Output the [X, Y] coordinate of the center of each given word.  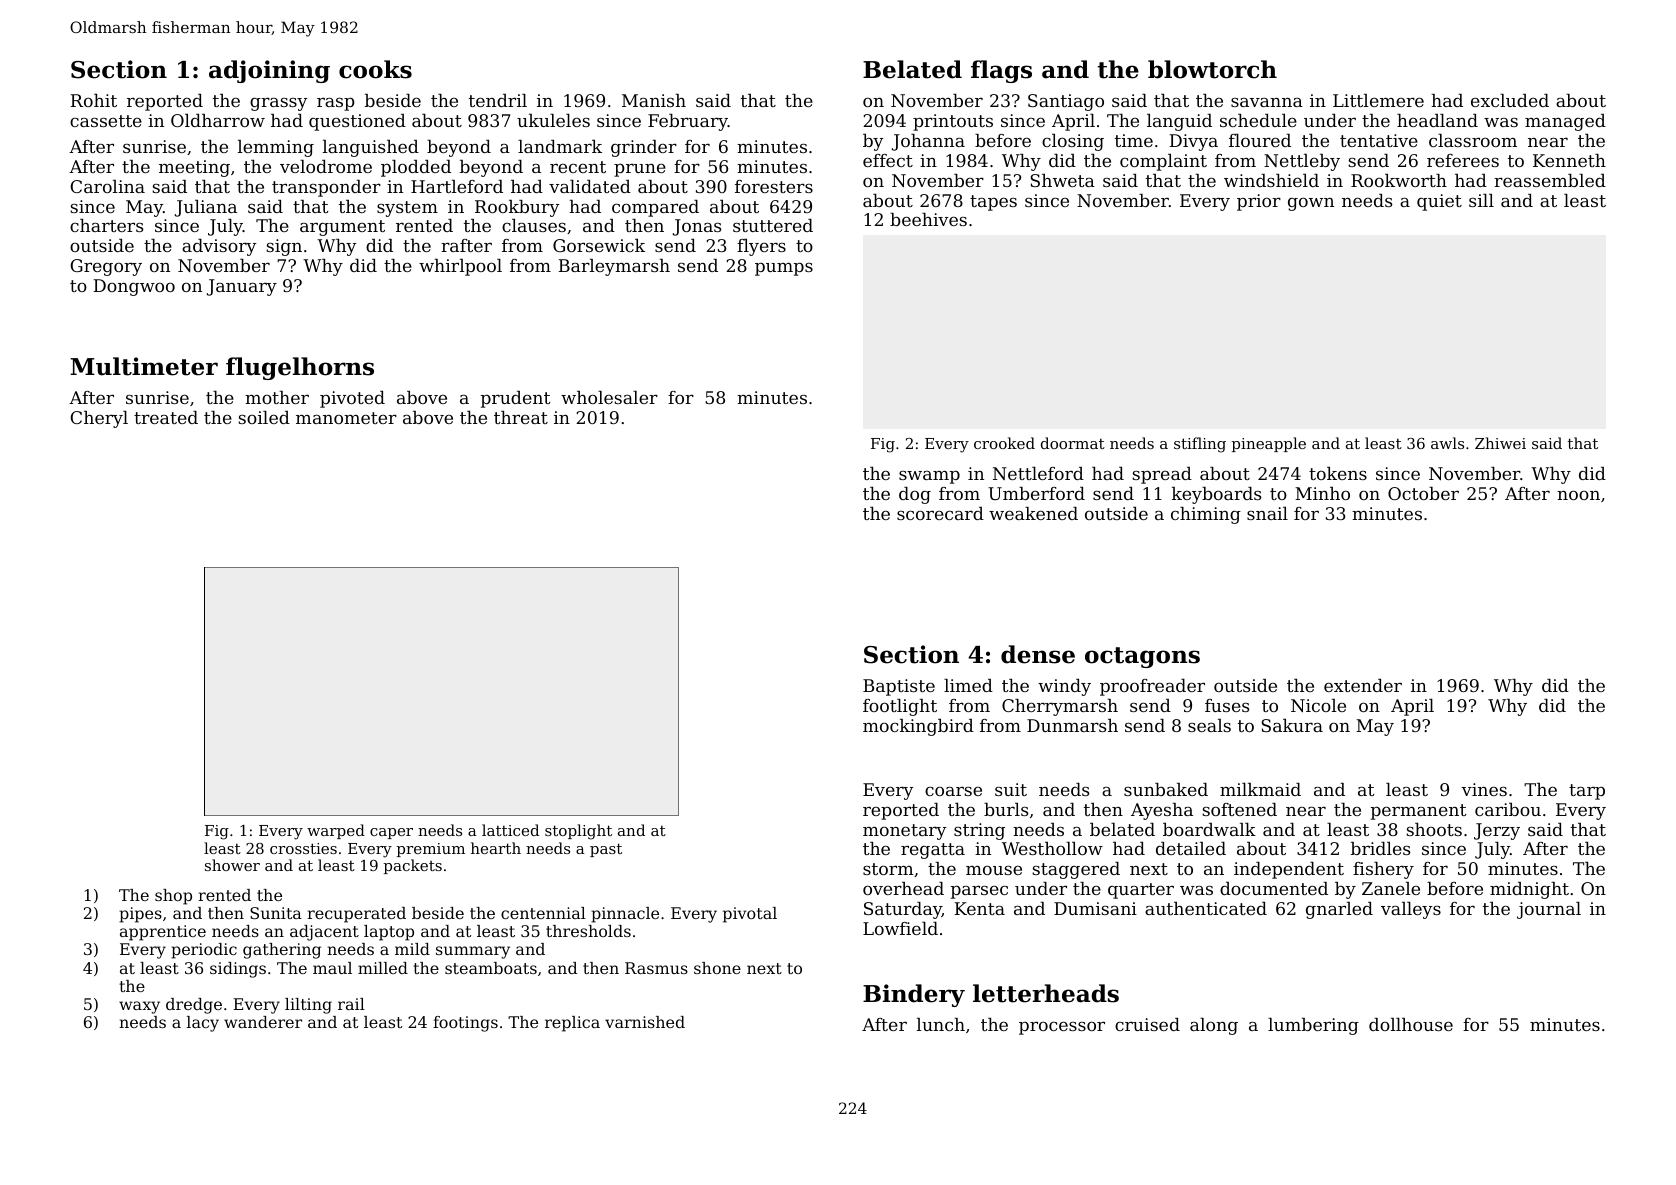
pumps [784, 269]
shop [173, 897]
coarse [953, 791]
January [242, 287]
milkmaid [1260, 789]
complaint [1163, 162]
